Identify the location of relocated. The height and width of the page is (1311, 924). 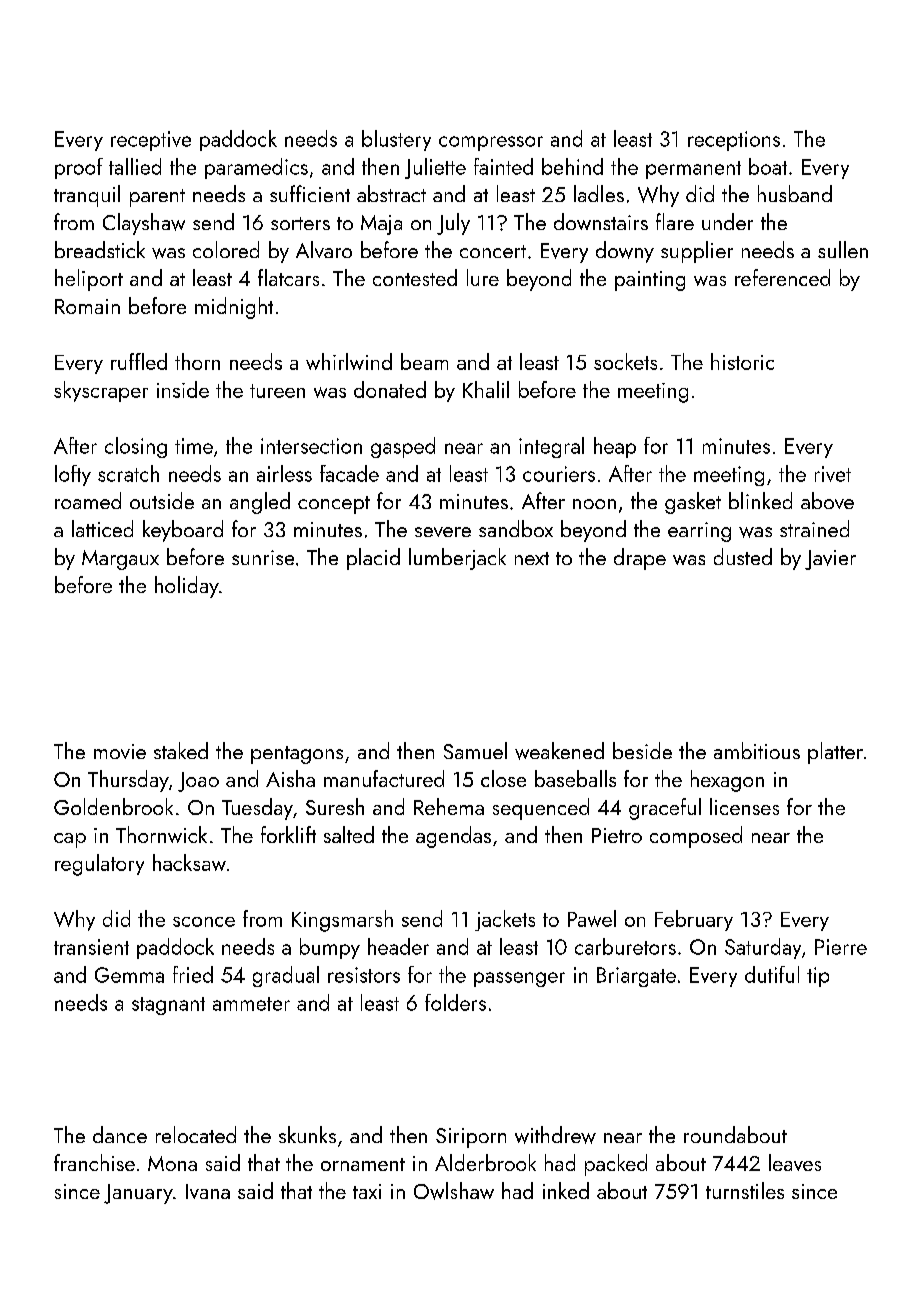
(196, 1134).
